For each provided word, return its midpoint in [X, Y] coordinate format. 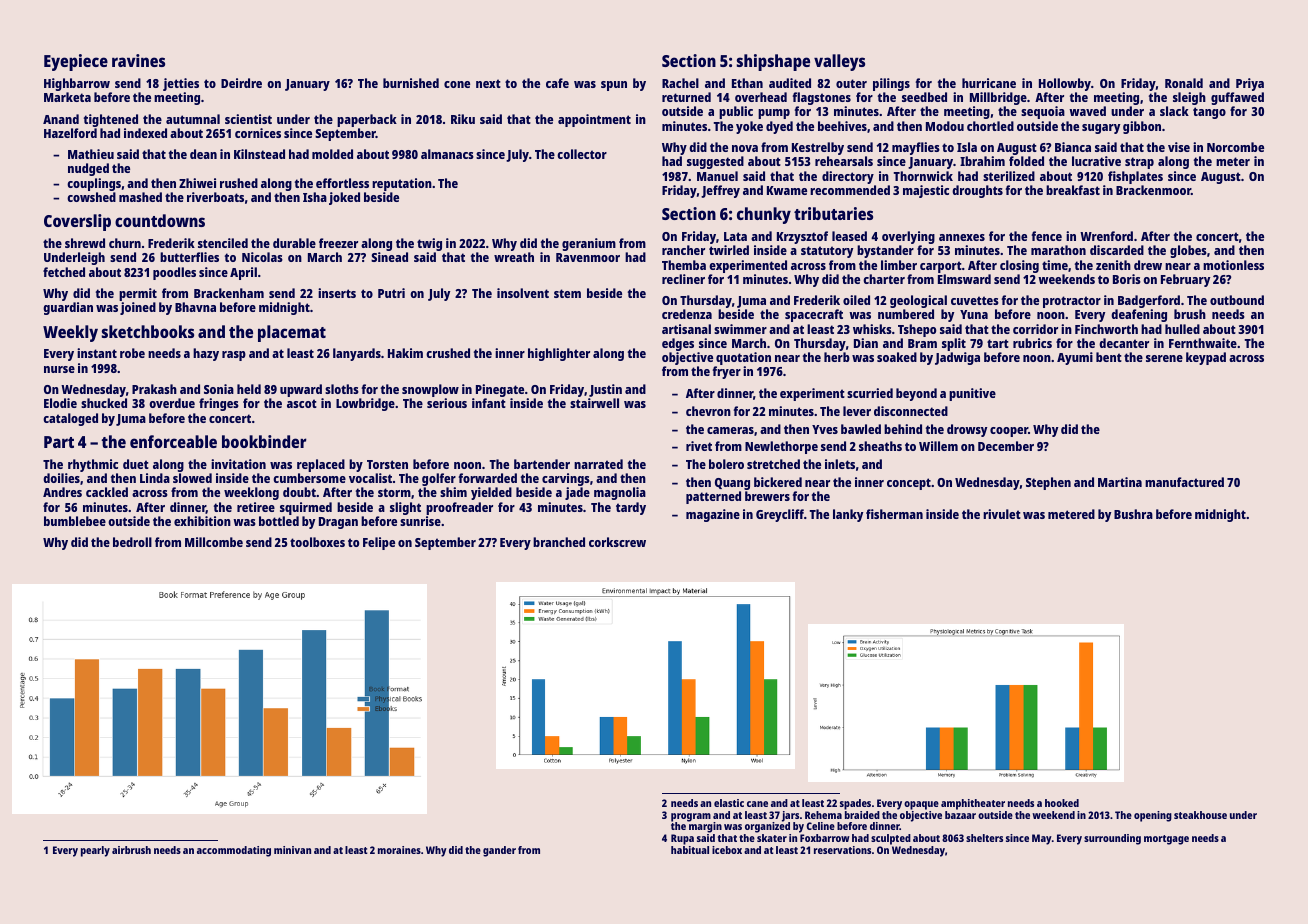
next [488, 83]
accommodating [234, 851]
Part [59, 442]
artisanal [686, 329]
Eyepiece [76, 62]
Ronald [1184, 83]
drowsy [967, 430]
